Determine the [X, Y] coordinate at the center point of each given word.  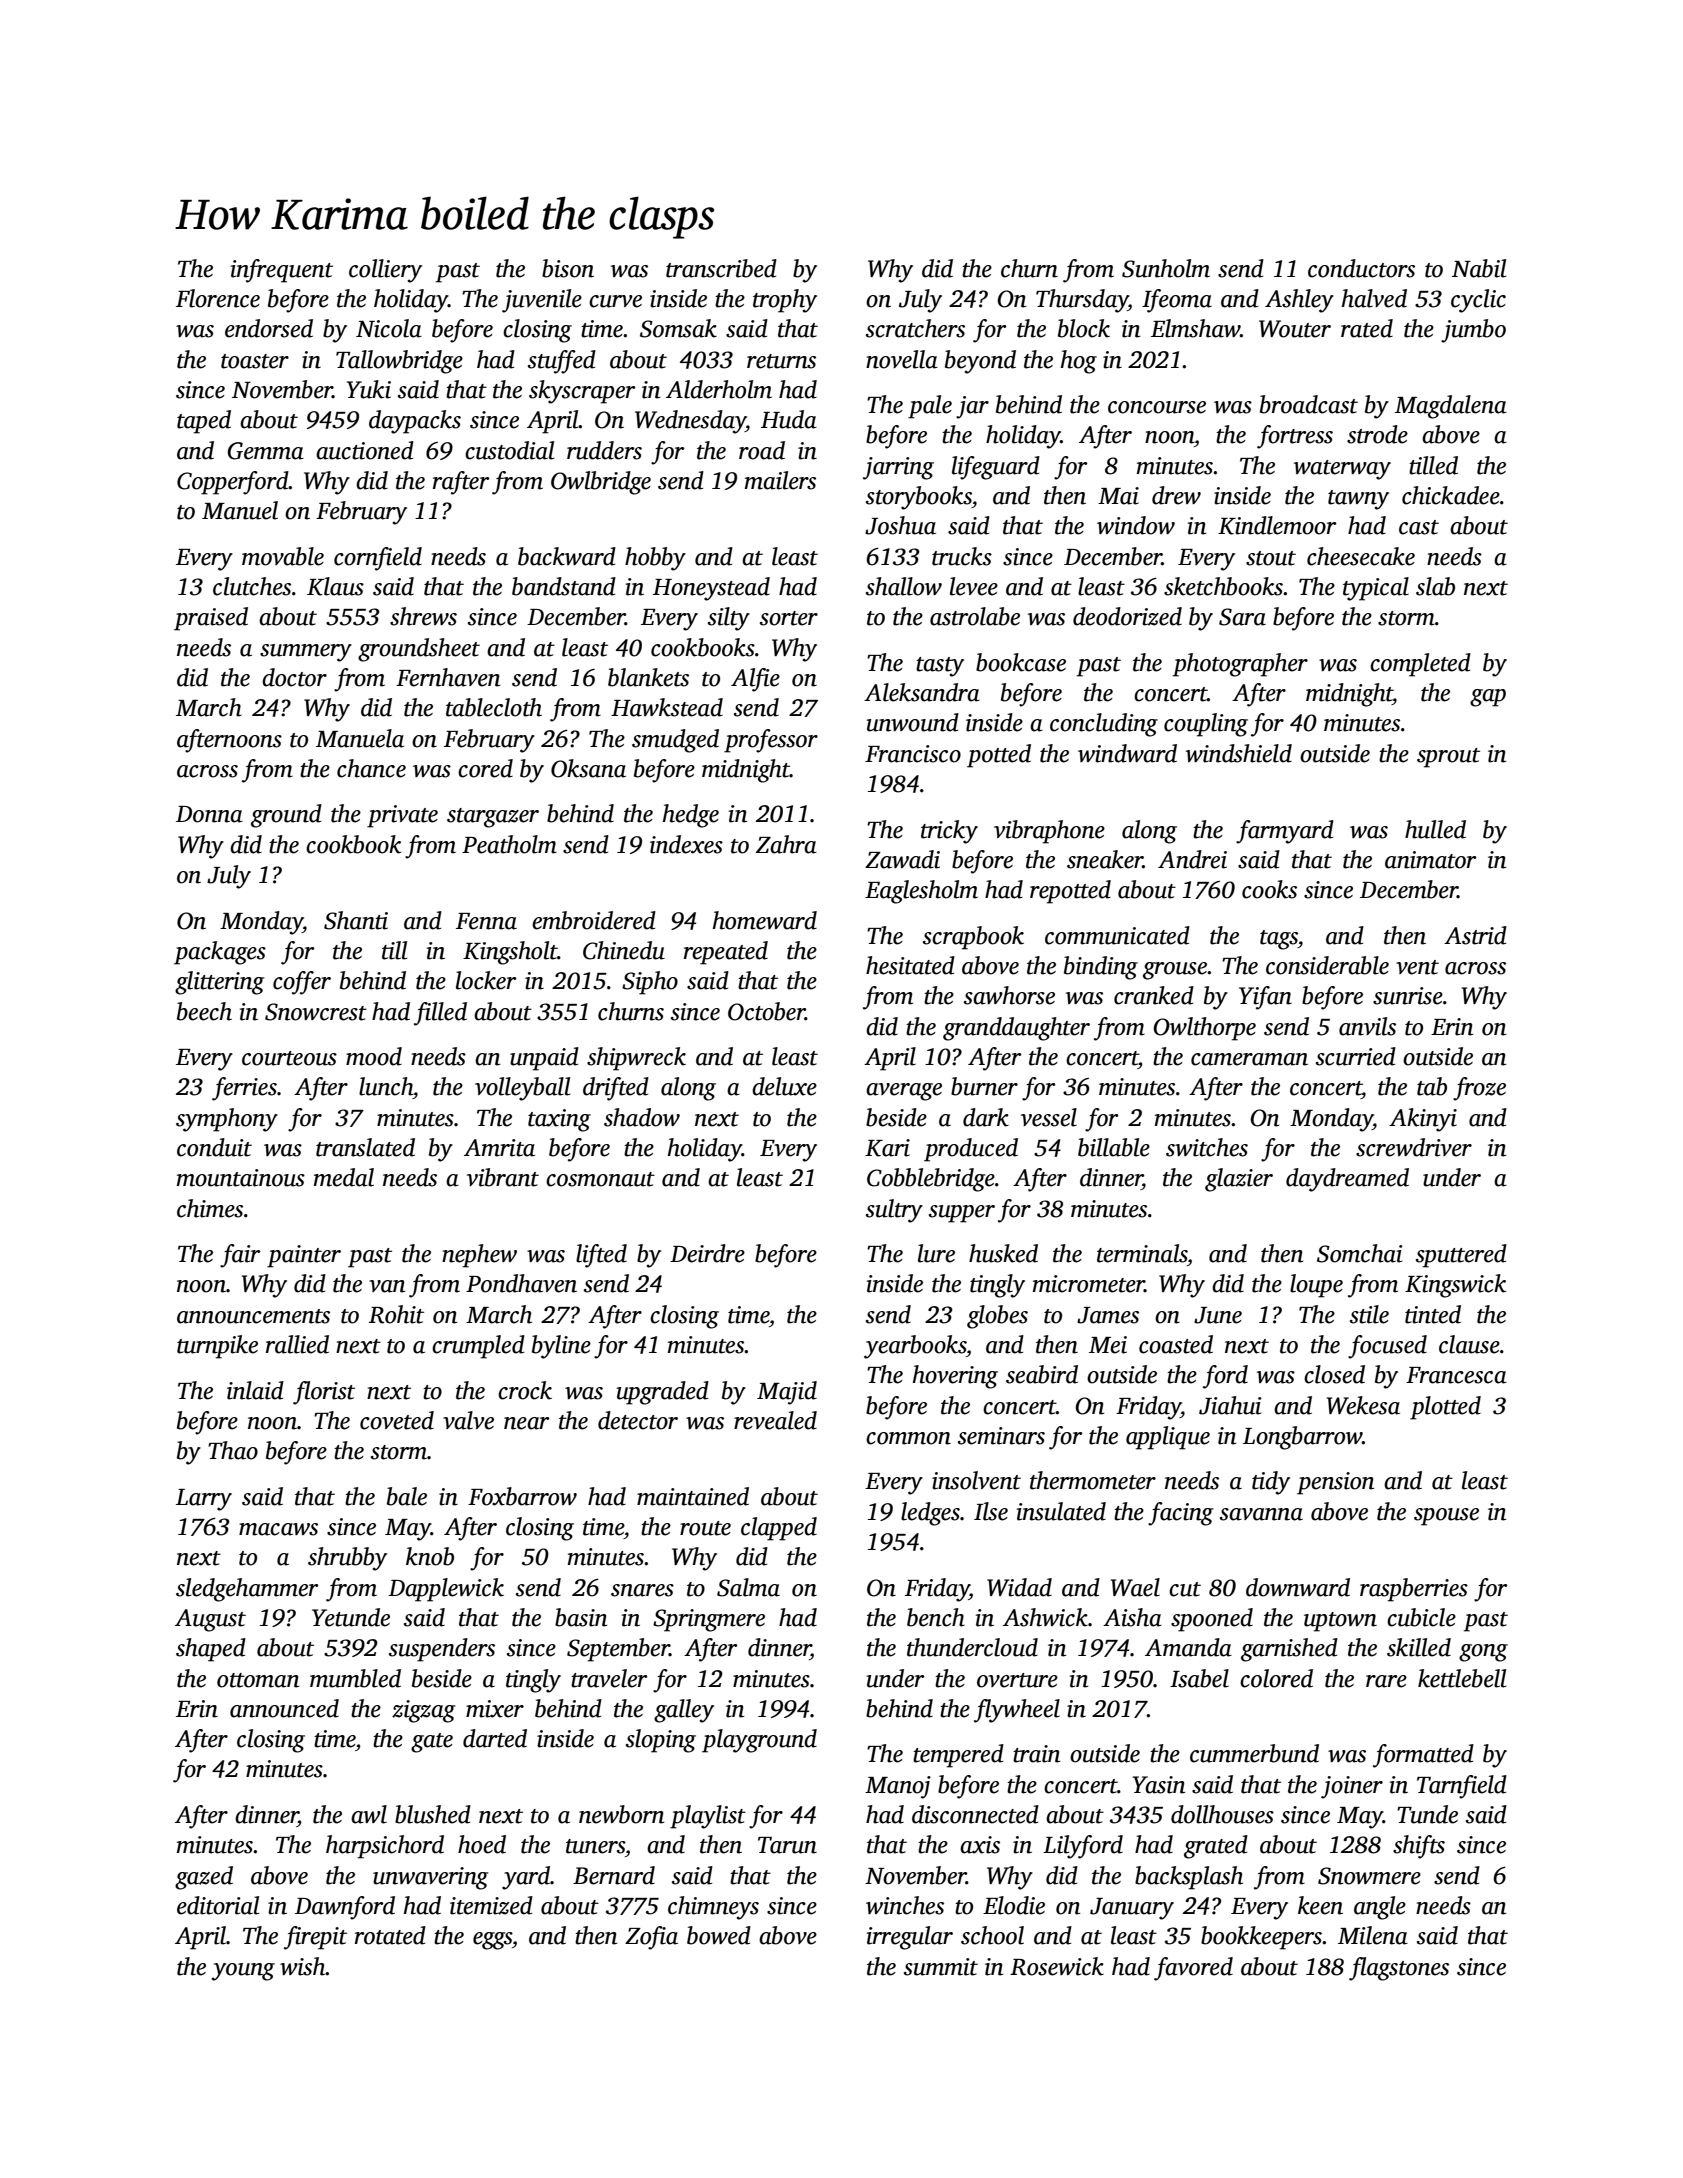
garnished [1289, 1650]
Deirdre [707, 1253]
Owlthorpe [1204, 1029]
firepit [315, 1938]
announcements [253, 1316]
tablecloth [494, 707]
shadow [642, 1117]
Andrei [1192, 859]
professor [771, 741]
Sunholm [1166, 268]
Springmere [709, 1620]
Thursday [1082, 301]
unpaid [544, 1059]
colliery [385, 271]
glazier [1239, 1180]
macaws [278, 1529]
